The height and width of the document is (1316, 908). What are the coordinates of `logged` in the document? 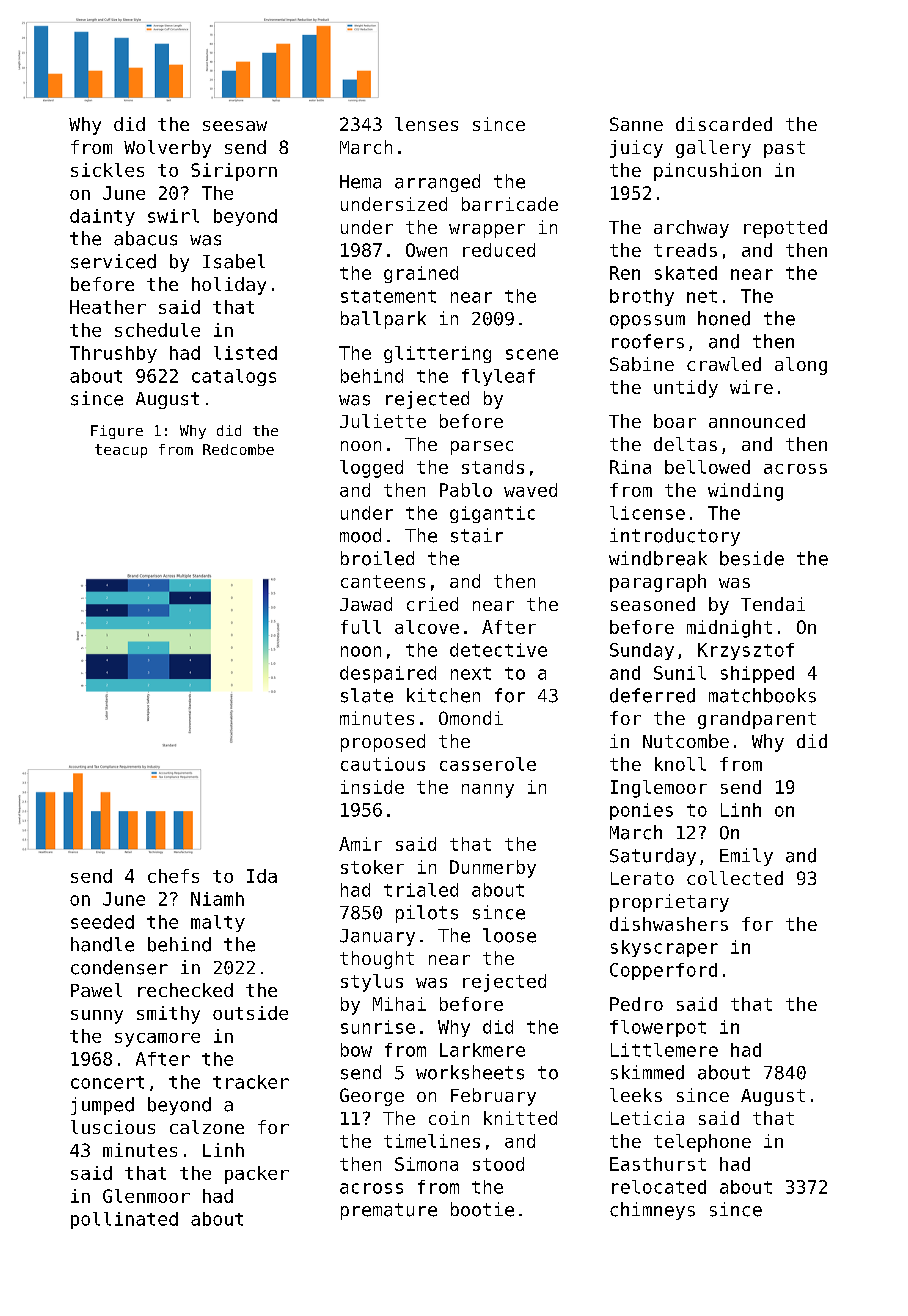 It's located at (371, 469).
